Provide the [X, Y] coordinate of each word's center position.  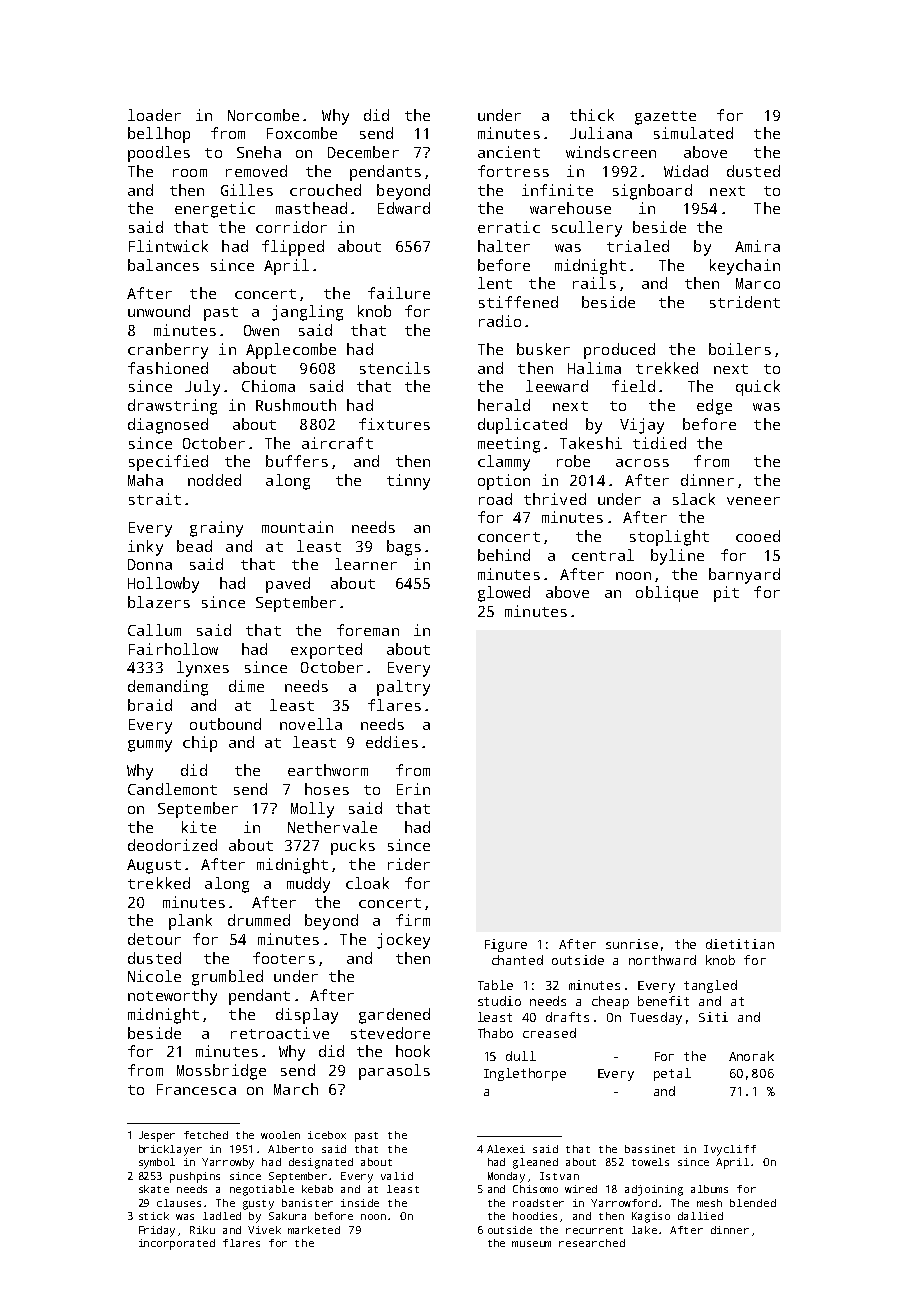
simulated [693, 133]
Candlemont [172, 789]
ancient [509, 152]
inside [360, 1203]
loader [154, 115]
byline [677, 557]
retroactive [280, 1033]
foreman [368, 630]
